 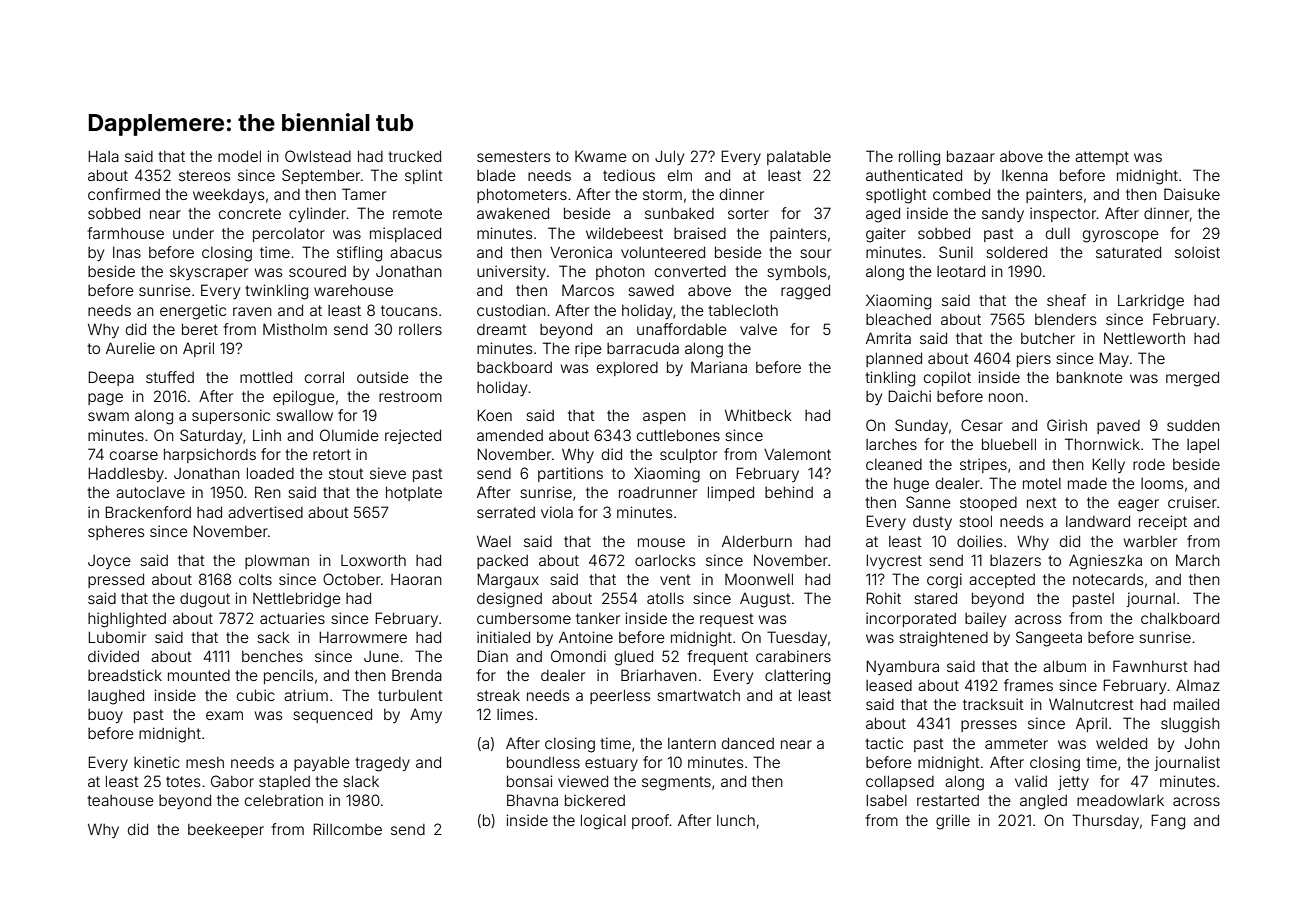 What do you see at coordinates (347, 829) in the screenshot?
I see `Rillcombe` at bounding box center [347, 829].
